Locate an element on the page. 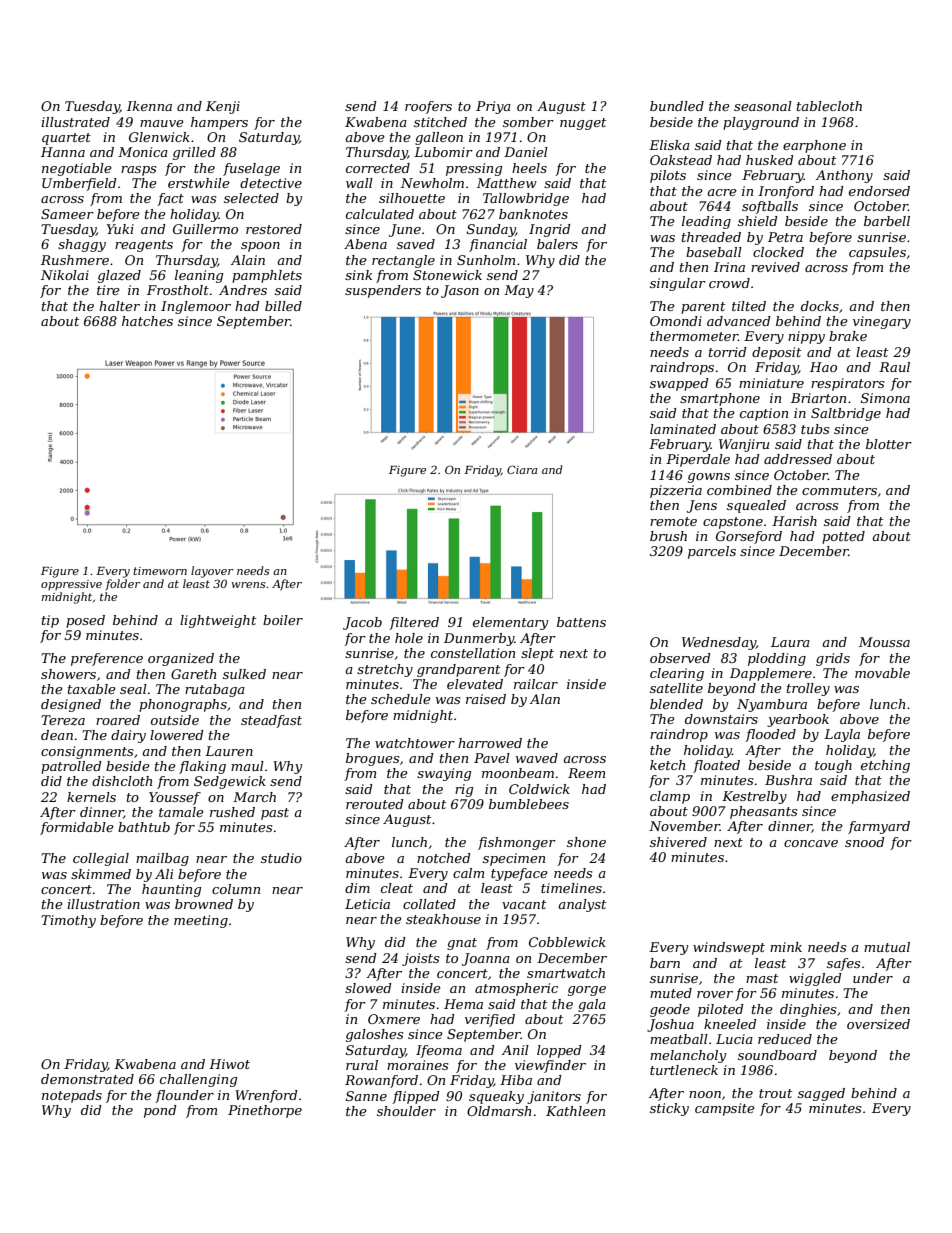 The height and width of the page is (1233, 952). mutual is located at coordinates (887, 947).
